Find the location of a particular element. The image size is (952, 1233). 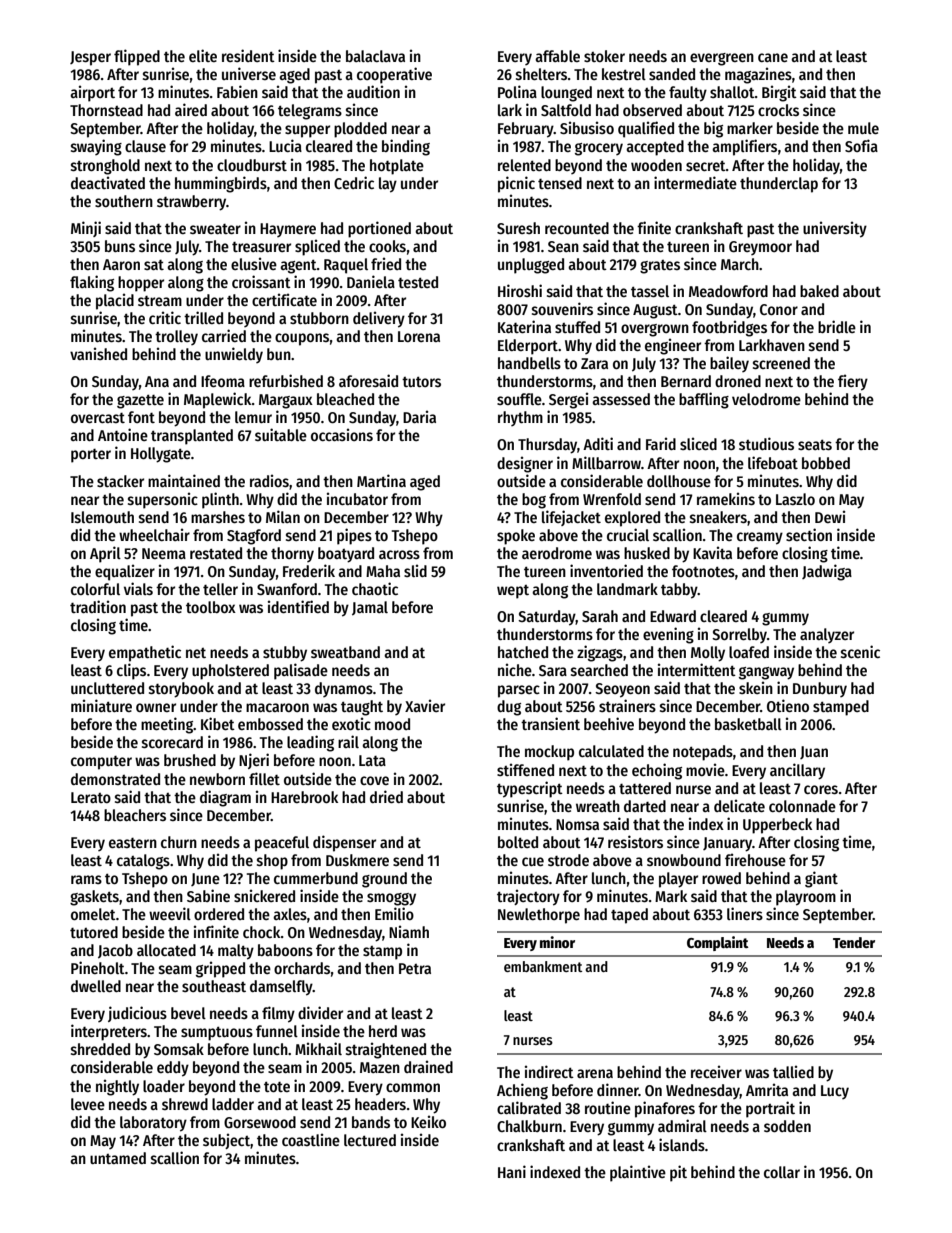

cores is located at coordinates (821, 790).
